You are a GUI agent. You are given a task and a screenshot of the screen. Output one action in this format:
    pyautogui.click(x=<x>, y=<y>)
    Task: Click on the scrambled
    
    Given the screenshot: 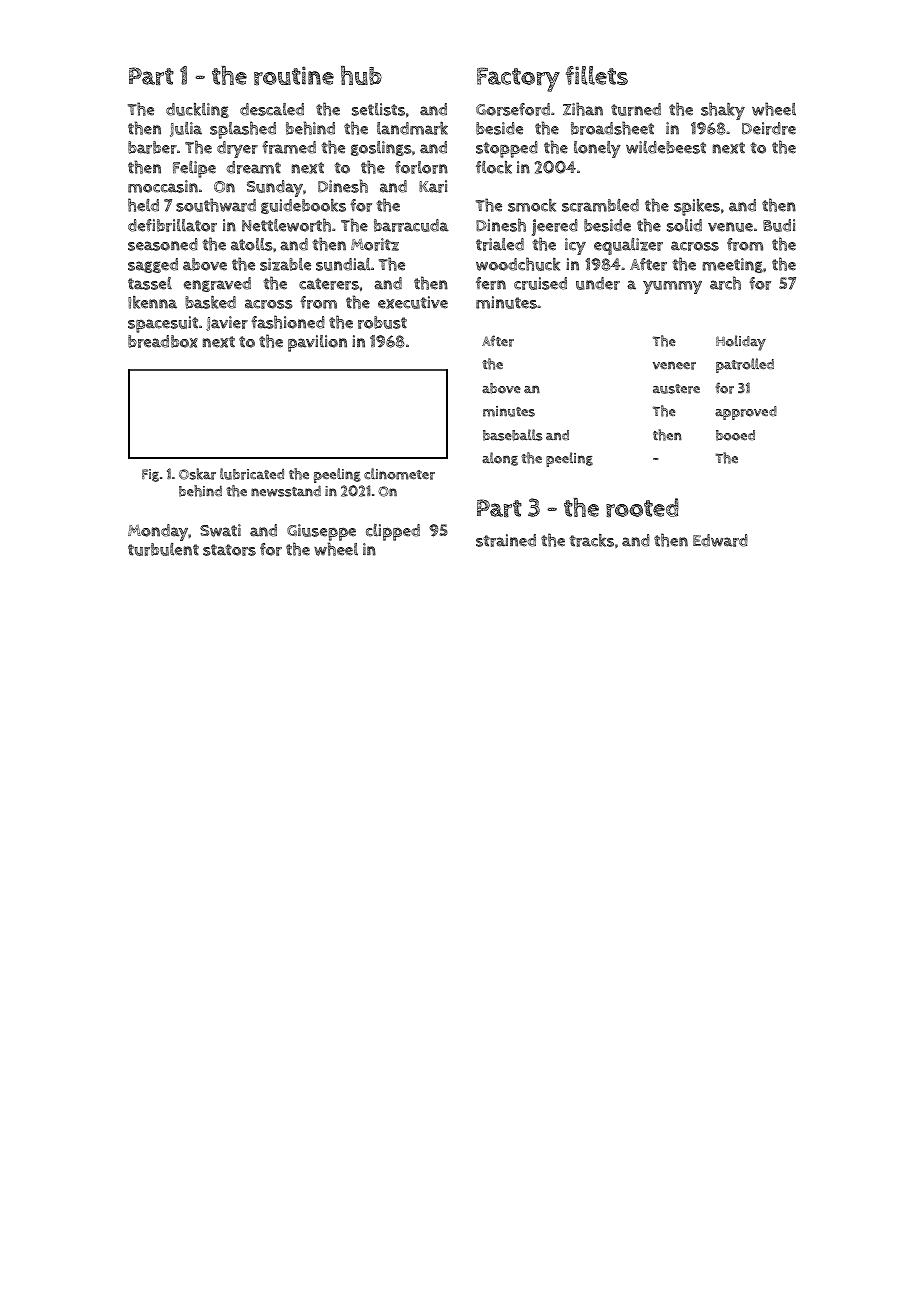 What is the action you would take?
    pyautogui.click(x=600, y=205)
